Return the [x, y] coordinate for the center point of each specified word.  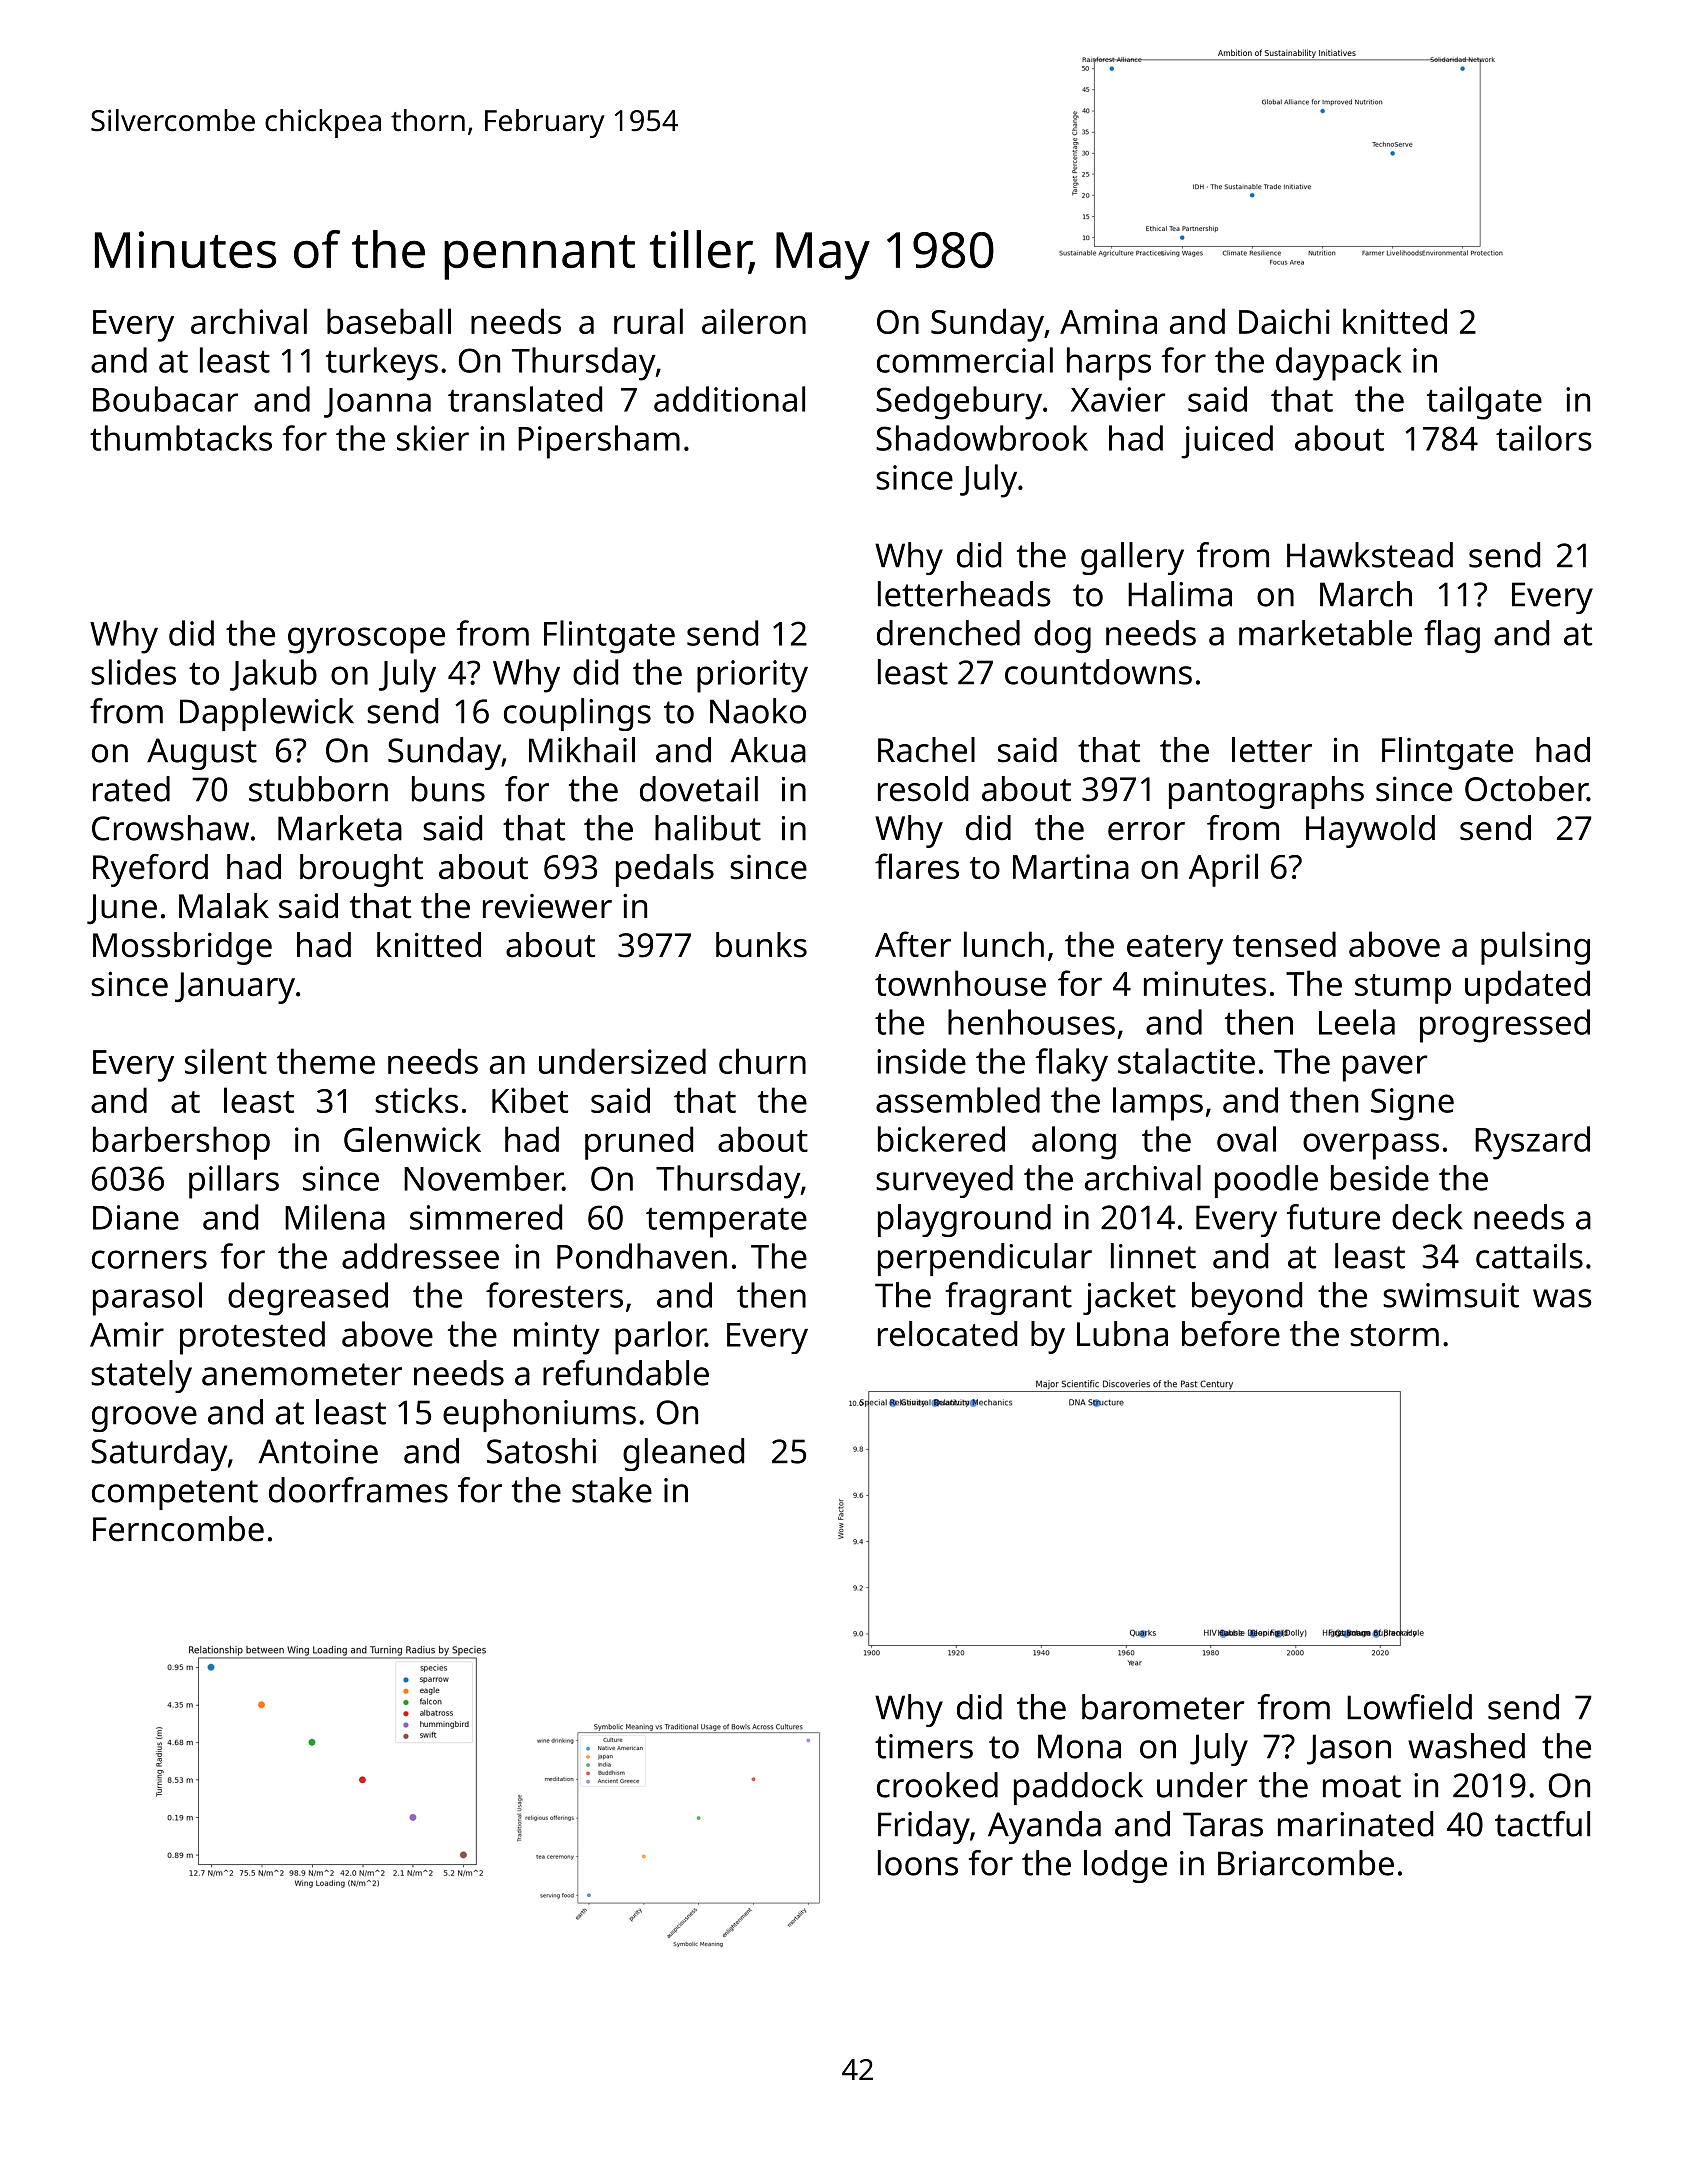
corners [149, 1259]
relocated [947, 1334]
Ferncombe [178, 1529]
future [1333, 1217]
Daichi [1284, 321]
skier [433, 438]
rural [648, 321]
